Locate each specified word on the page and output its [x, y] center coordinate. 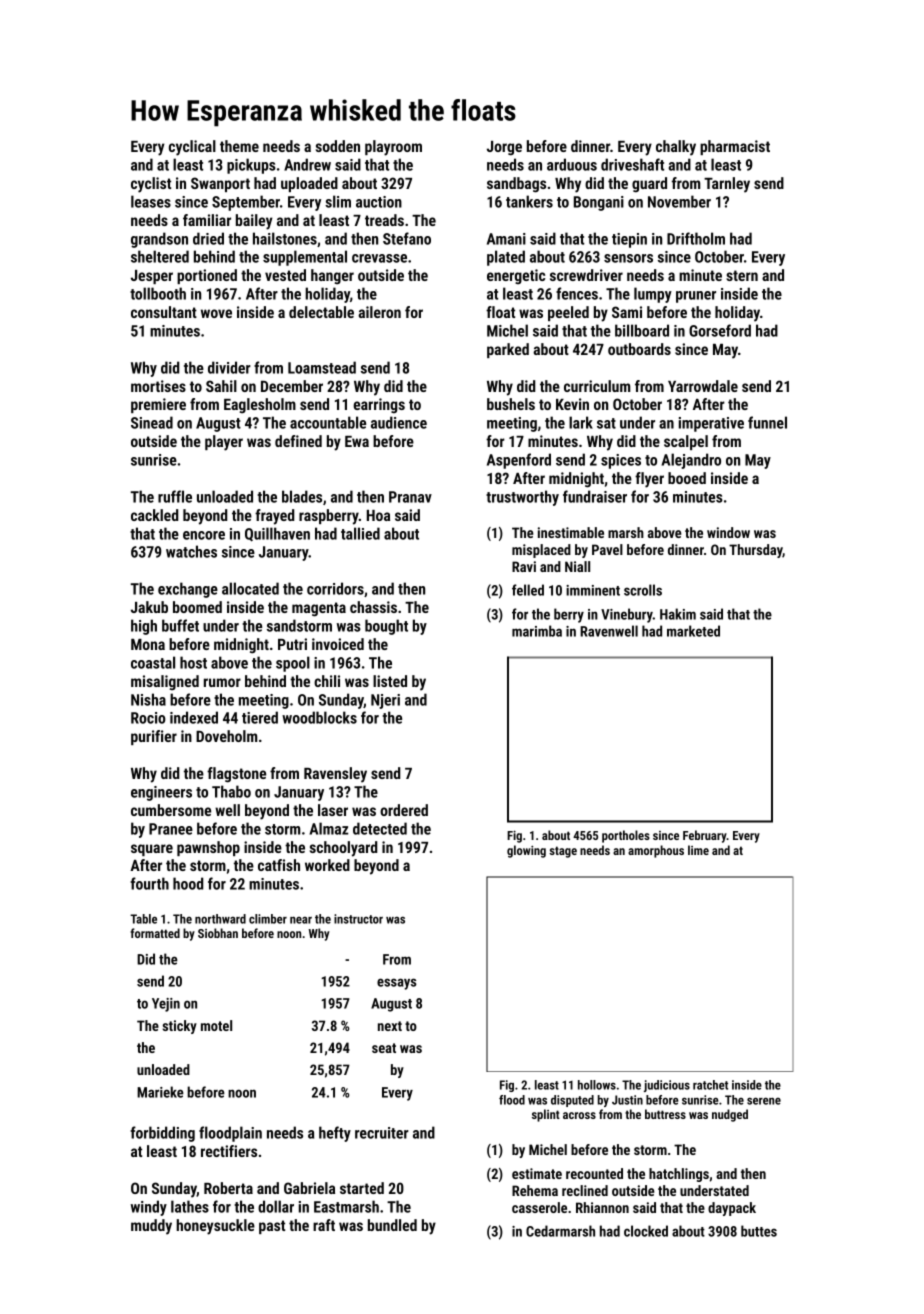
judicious [667, 1086]
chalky [676, 148]
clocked [646, 1231]
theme [239, 146]
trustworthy [522, 498]
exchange [188, 590]
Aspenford [519, 461]
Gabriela [309, 1188]
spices [621, 461]
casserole [539, 1207]
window [728, 532]
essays [397, 984]
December [292, 386]
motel [216, 1025]
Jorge [504, 148]
